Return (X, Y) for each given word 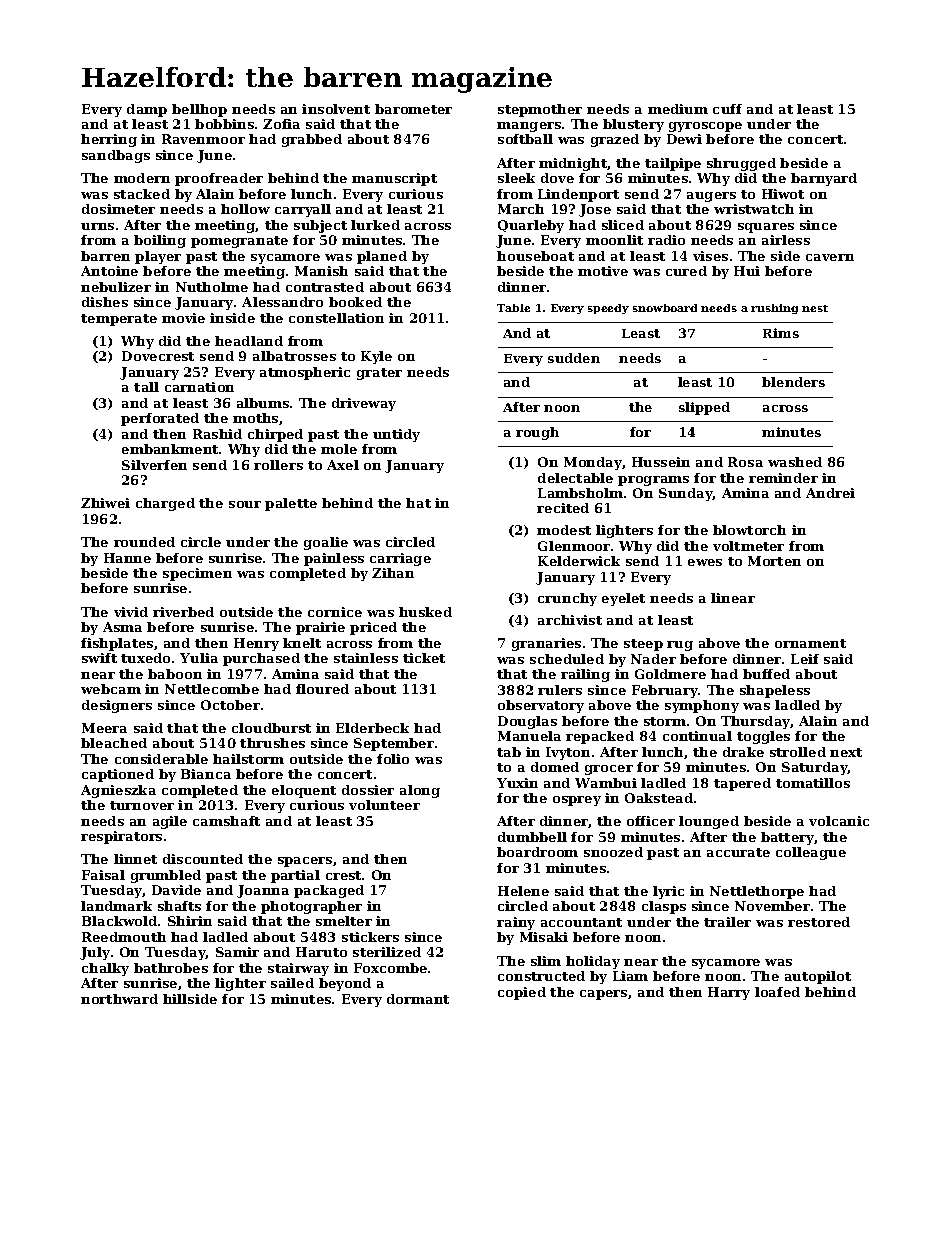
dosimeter (118, 209)
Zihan (393, 573)
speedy (608, 309)
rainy (516, 923)
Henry (256, 644)
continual (697, 736)
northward (119, 999)
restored (819, 922)
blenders (793, 382)
